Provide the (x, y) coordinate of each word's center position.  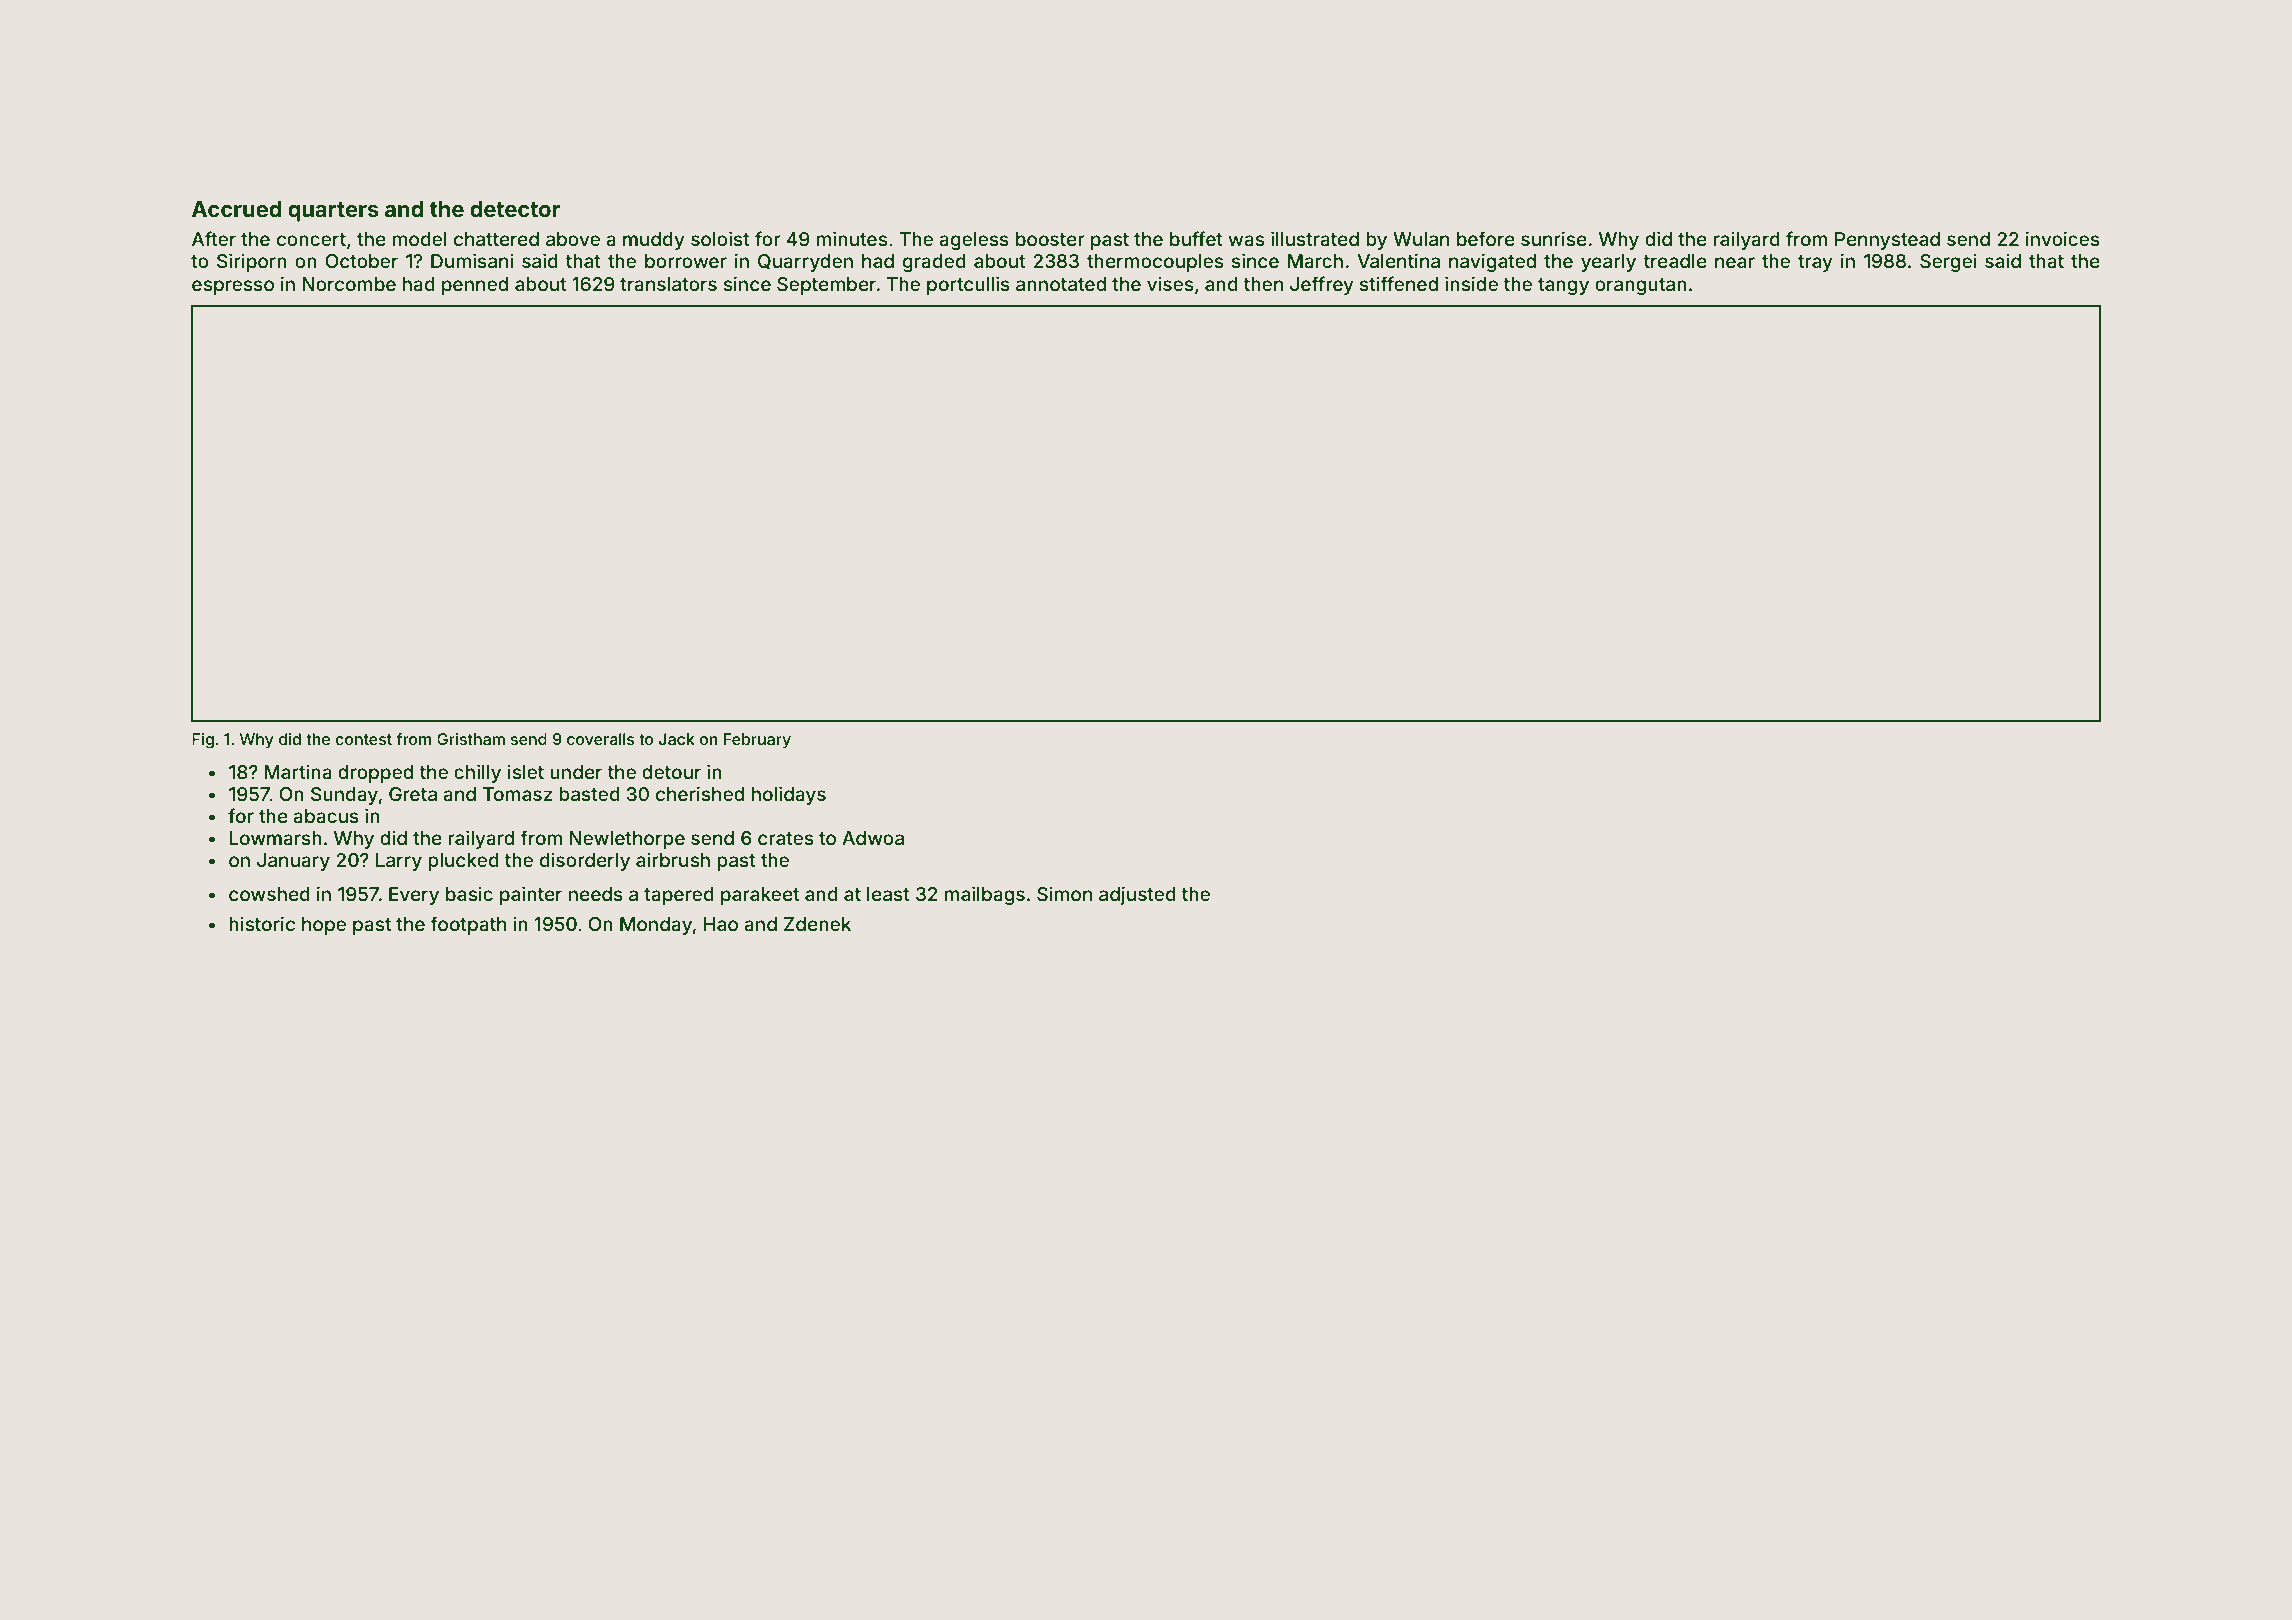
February (757, 741)
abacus (326, 816)
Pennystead (1887, 241)
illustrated (1315, 238)
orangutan (1641, 286)
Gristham (471, 739)
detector (515, 209)
